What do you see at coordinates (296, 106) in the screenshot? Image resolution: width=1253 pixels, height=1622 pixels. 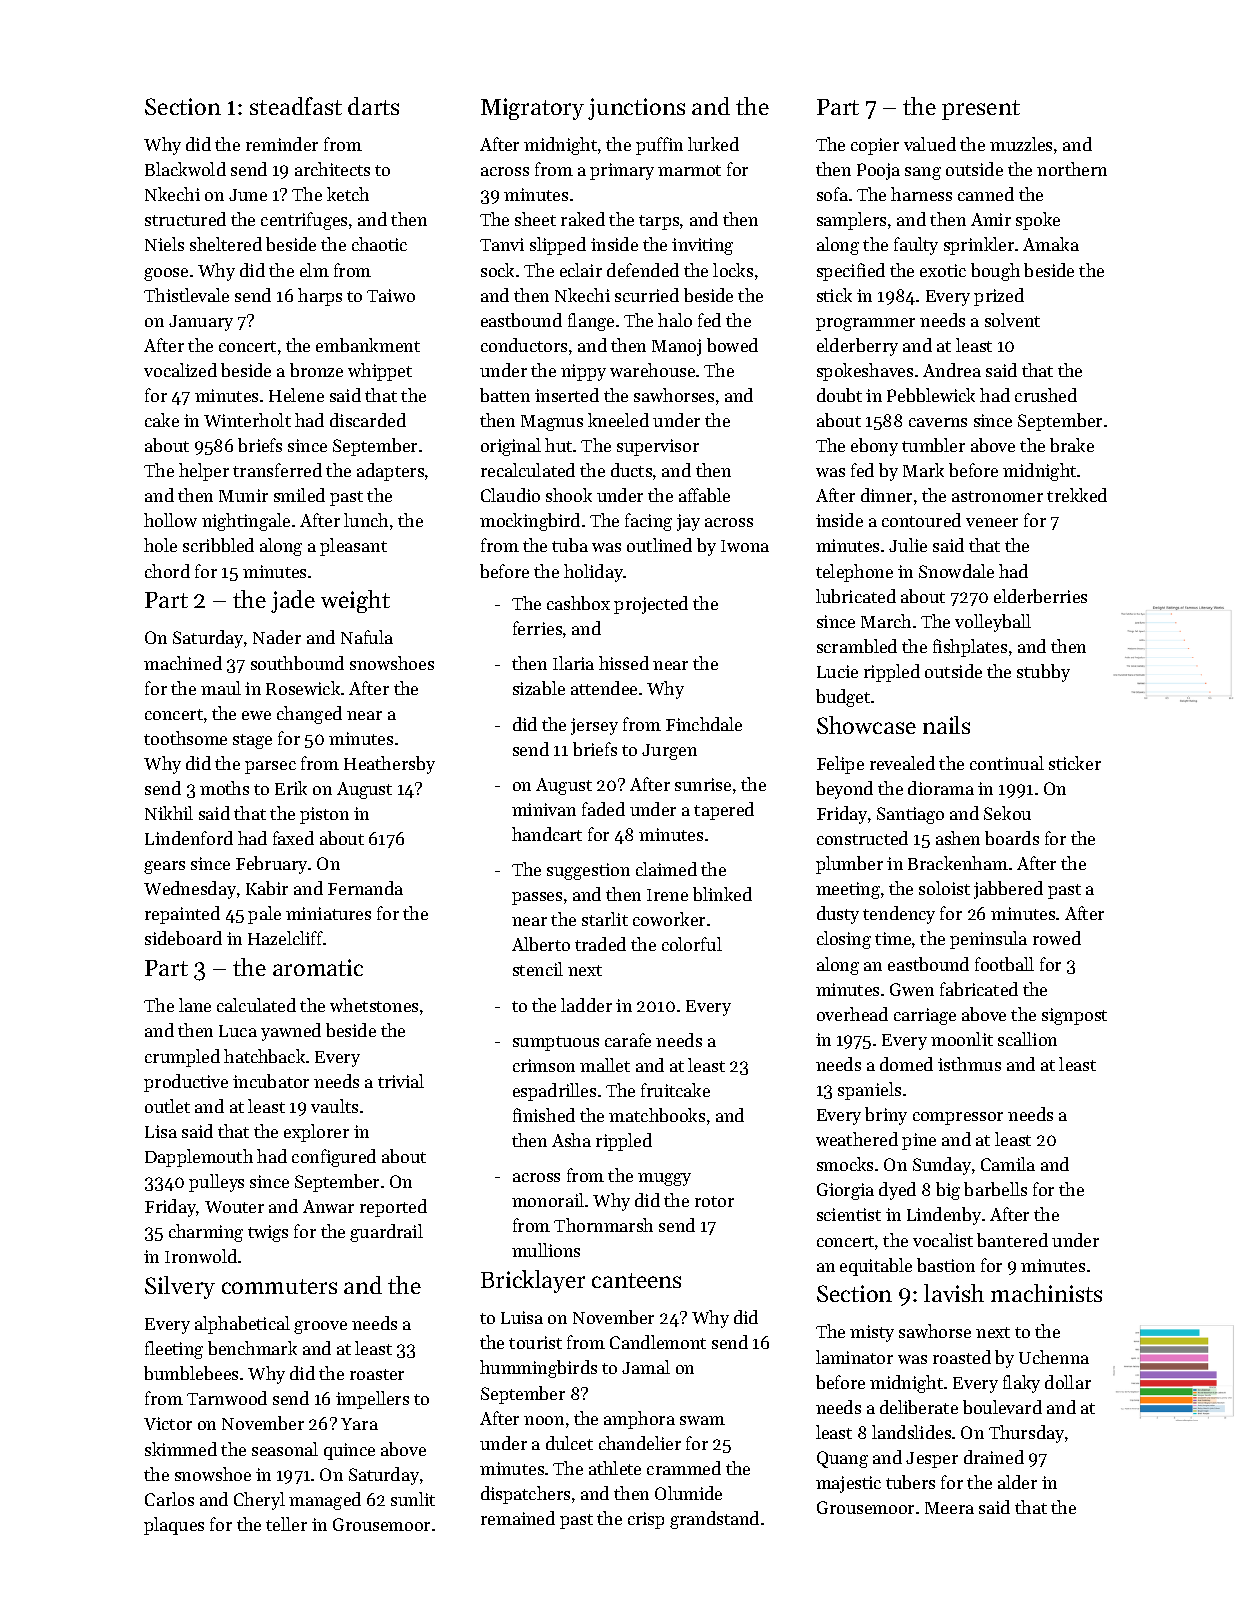 I see `steadfast` at bounding box center [296, 106].
